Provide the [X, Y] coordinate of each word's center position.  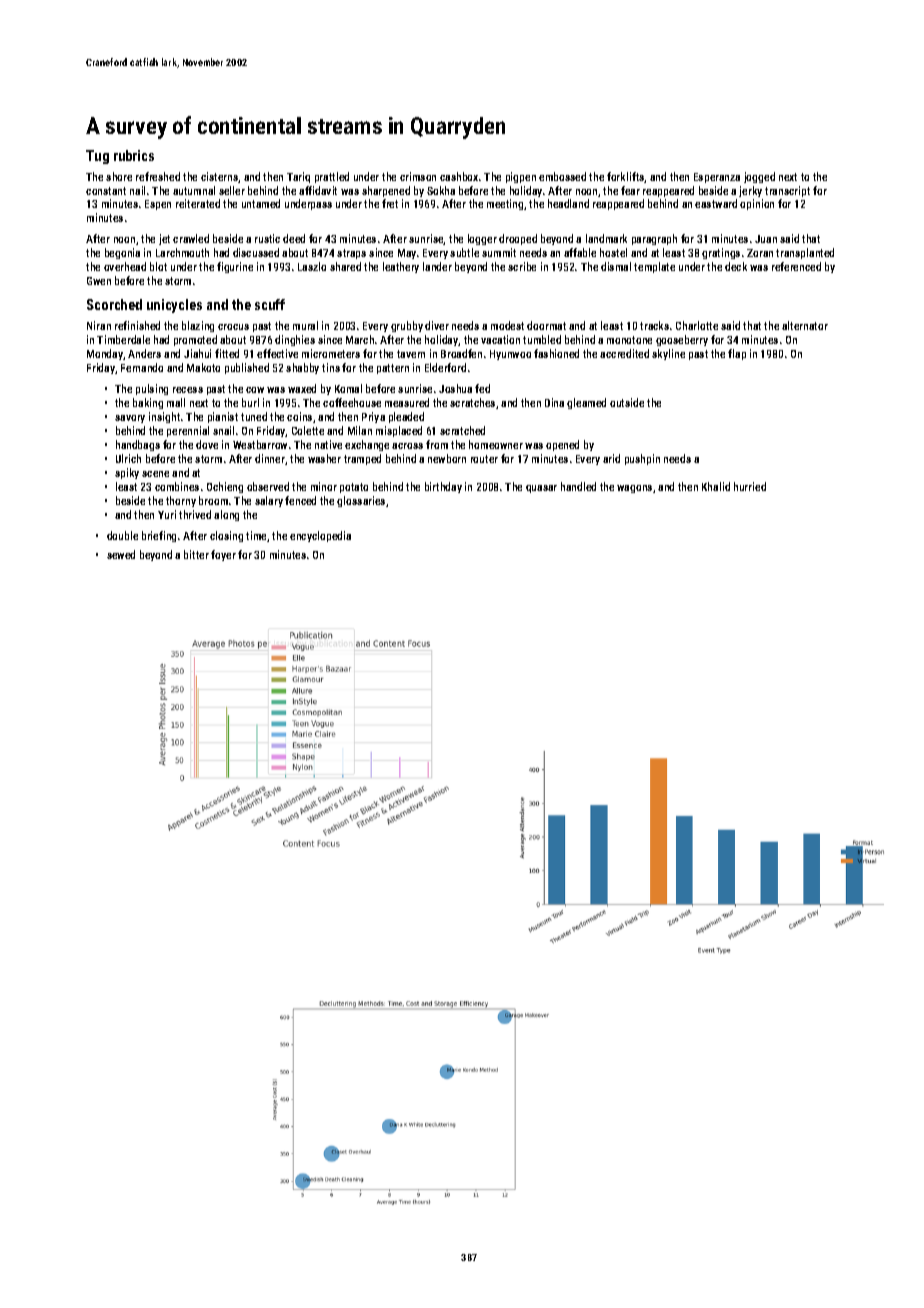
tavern [411, 354]
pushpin [642, 459]
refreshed [158, 176]
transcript [787, 191]
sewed [121, 554]
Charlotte [697, 325]
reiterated [198, 203]
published [247, 368]
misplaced [399, 431]
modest [507, 325]
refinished [137, 325]
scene [155, 474]
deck [736, 266]
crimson [418, 176]
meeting [505, 204]
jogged [759, 177]
